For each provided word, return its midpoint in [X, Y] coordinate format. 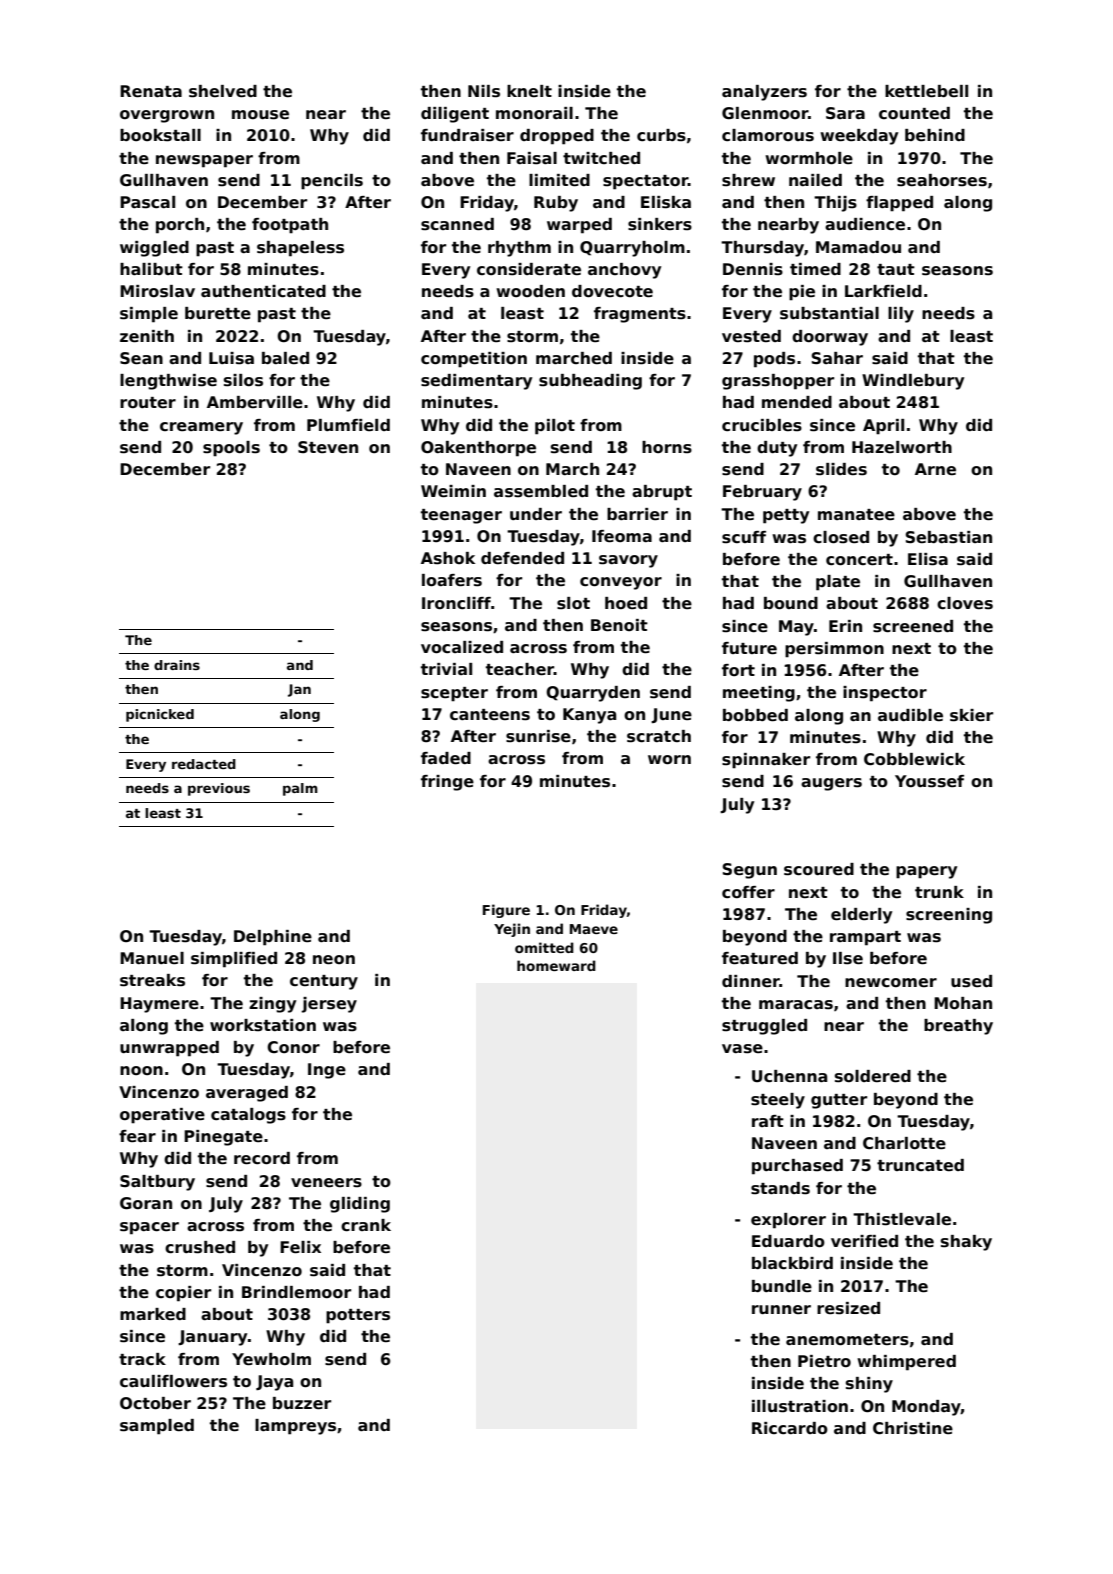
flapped [899, 204]
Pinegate [223, 1138]
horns [667, 447]
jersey [329, 1005]
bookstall [160, 135]
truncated [920, 1165]
